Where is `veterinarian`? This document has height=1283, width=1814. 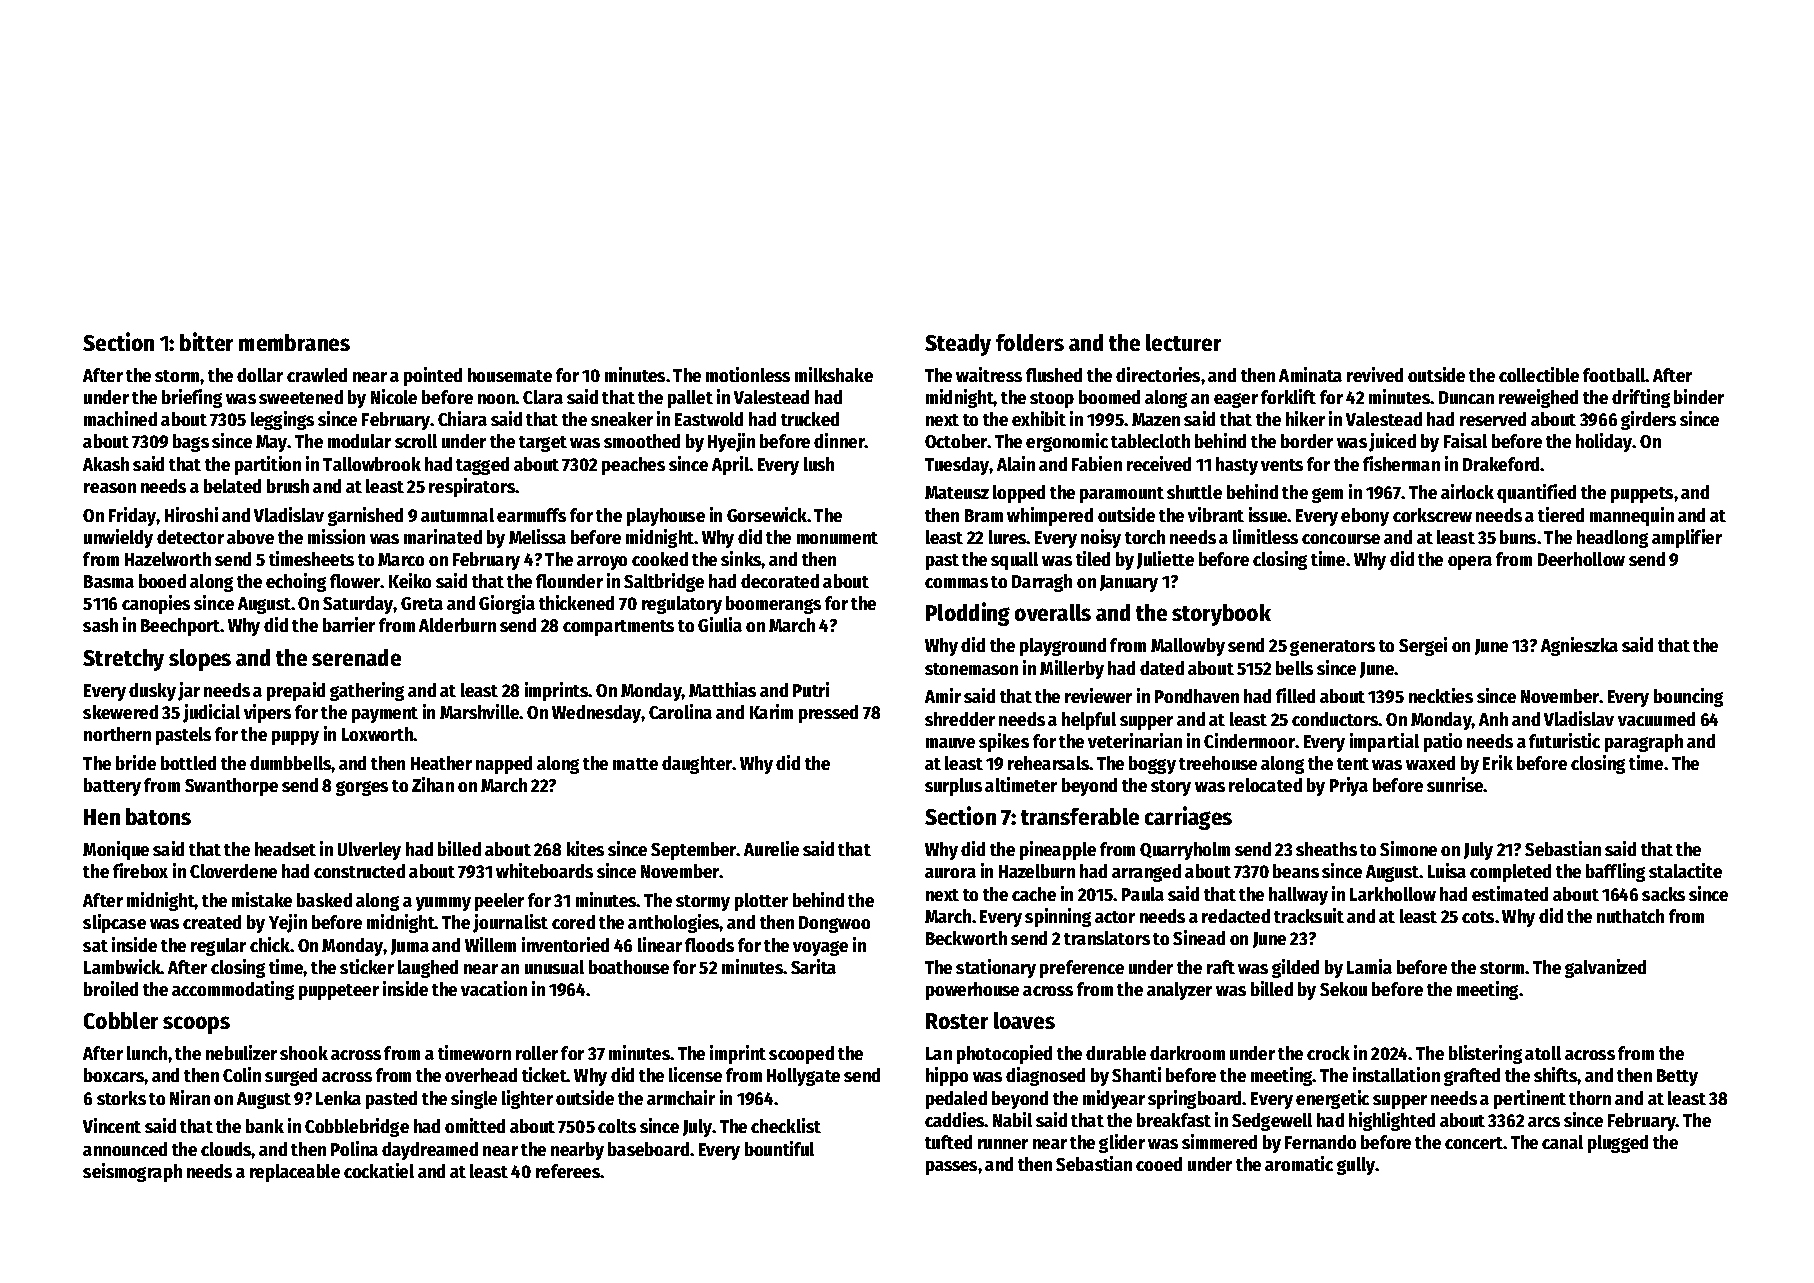
veterinarian is located at coordinates (1135, 740).
